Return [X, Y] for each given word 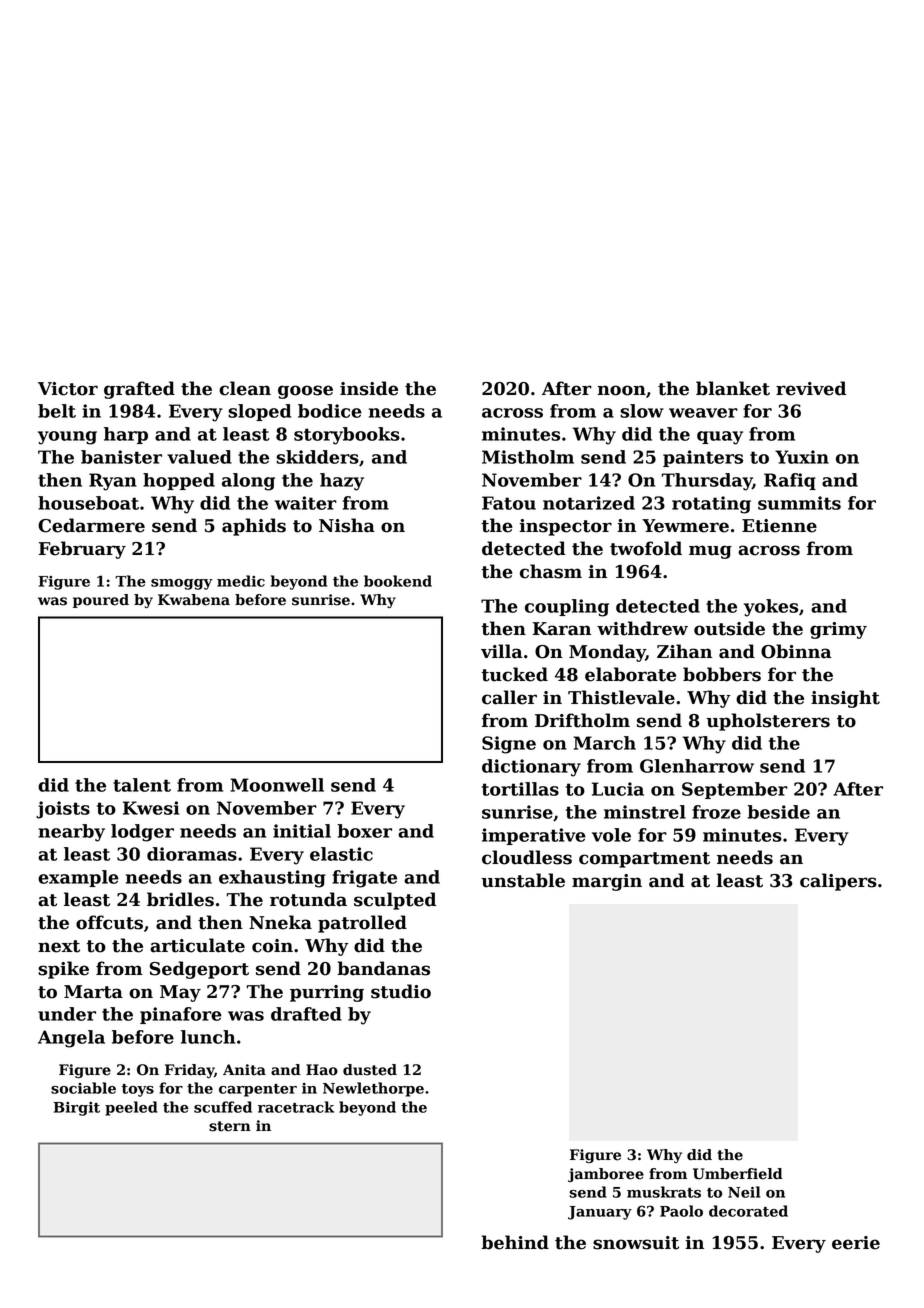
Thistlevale [621, 697]
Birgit [76, 1109]
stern [230, 1126]
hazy [342, 482]
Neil [744, 1192]
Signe [509, 745]
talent [142, 785]
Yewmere [685, 526]
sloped [259, 412]
